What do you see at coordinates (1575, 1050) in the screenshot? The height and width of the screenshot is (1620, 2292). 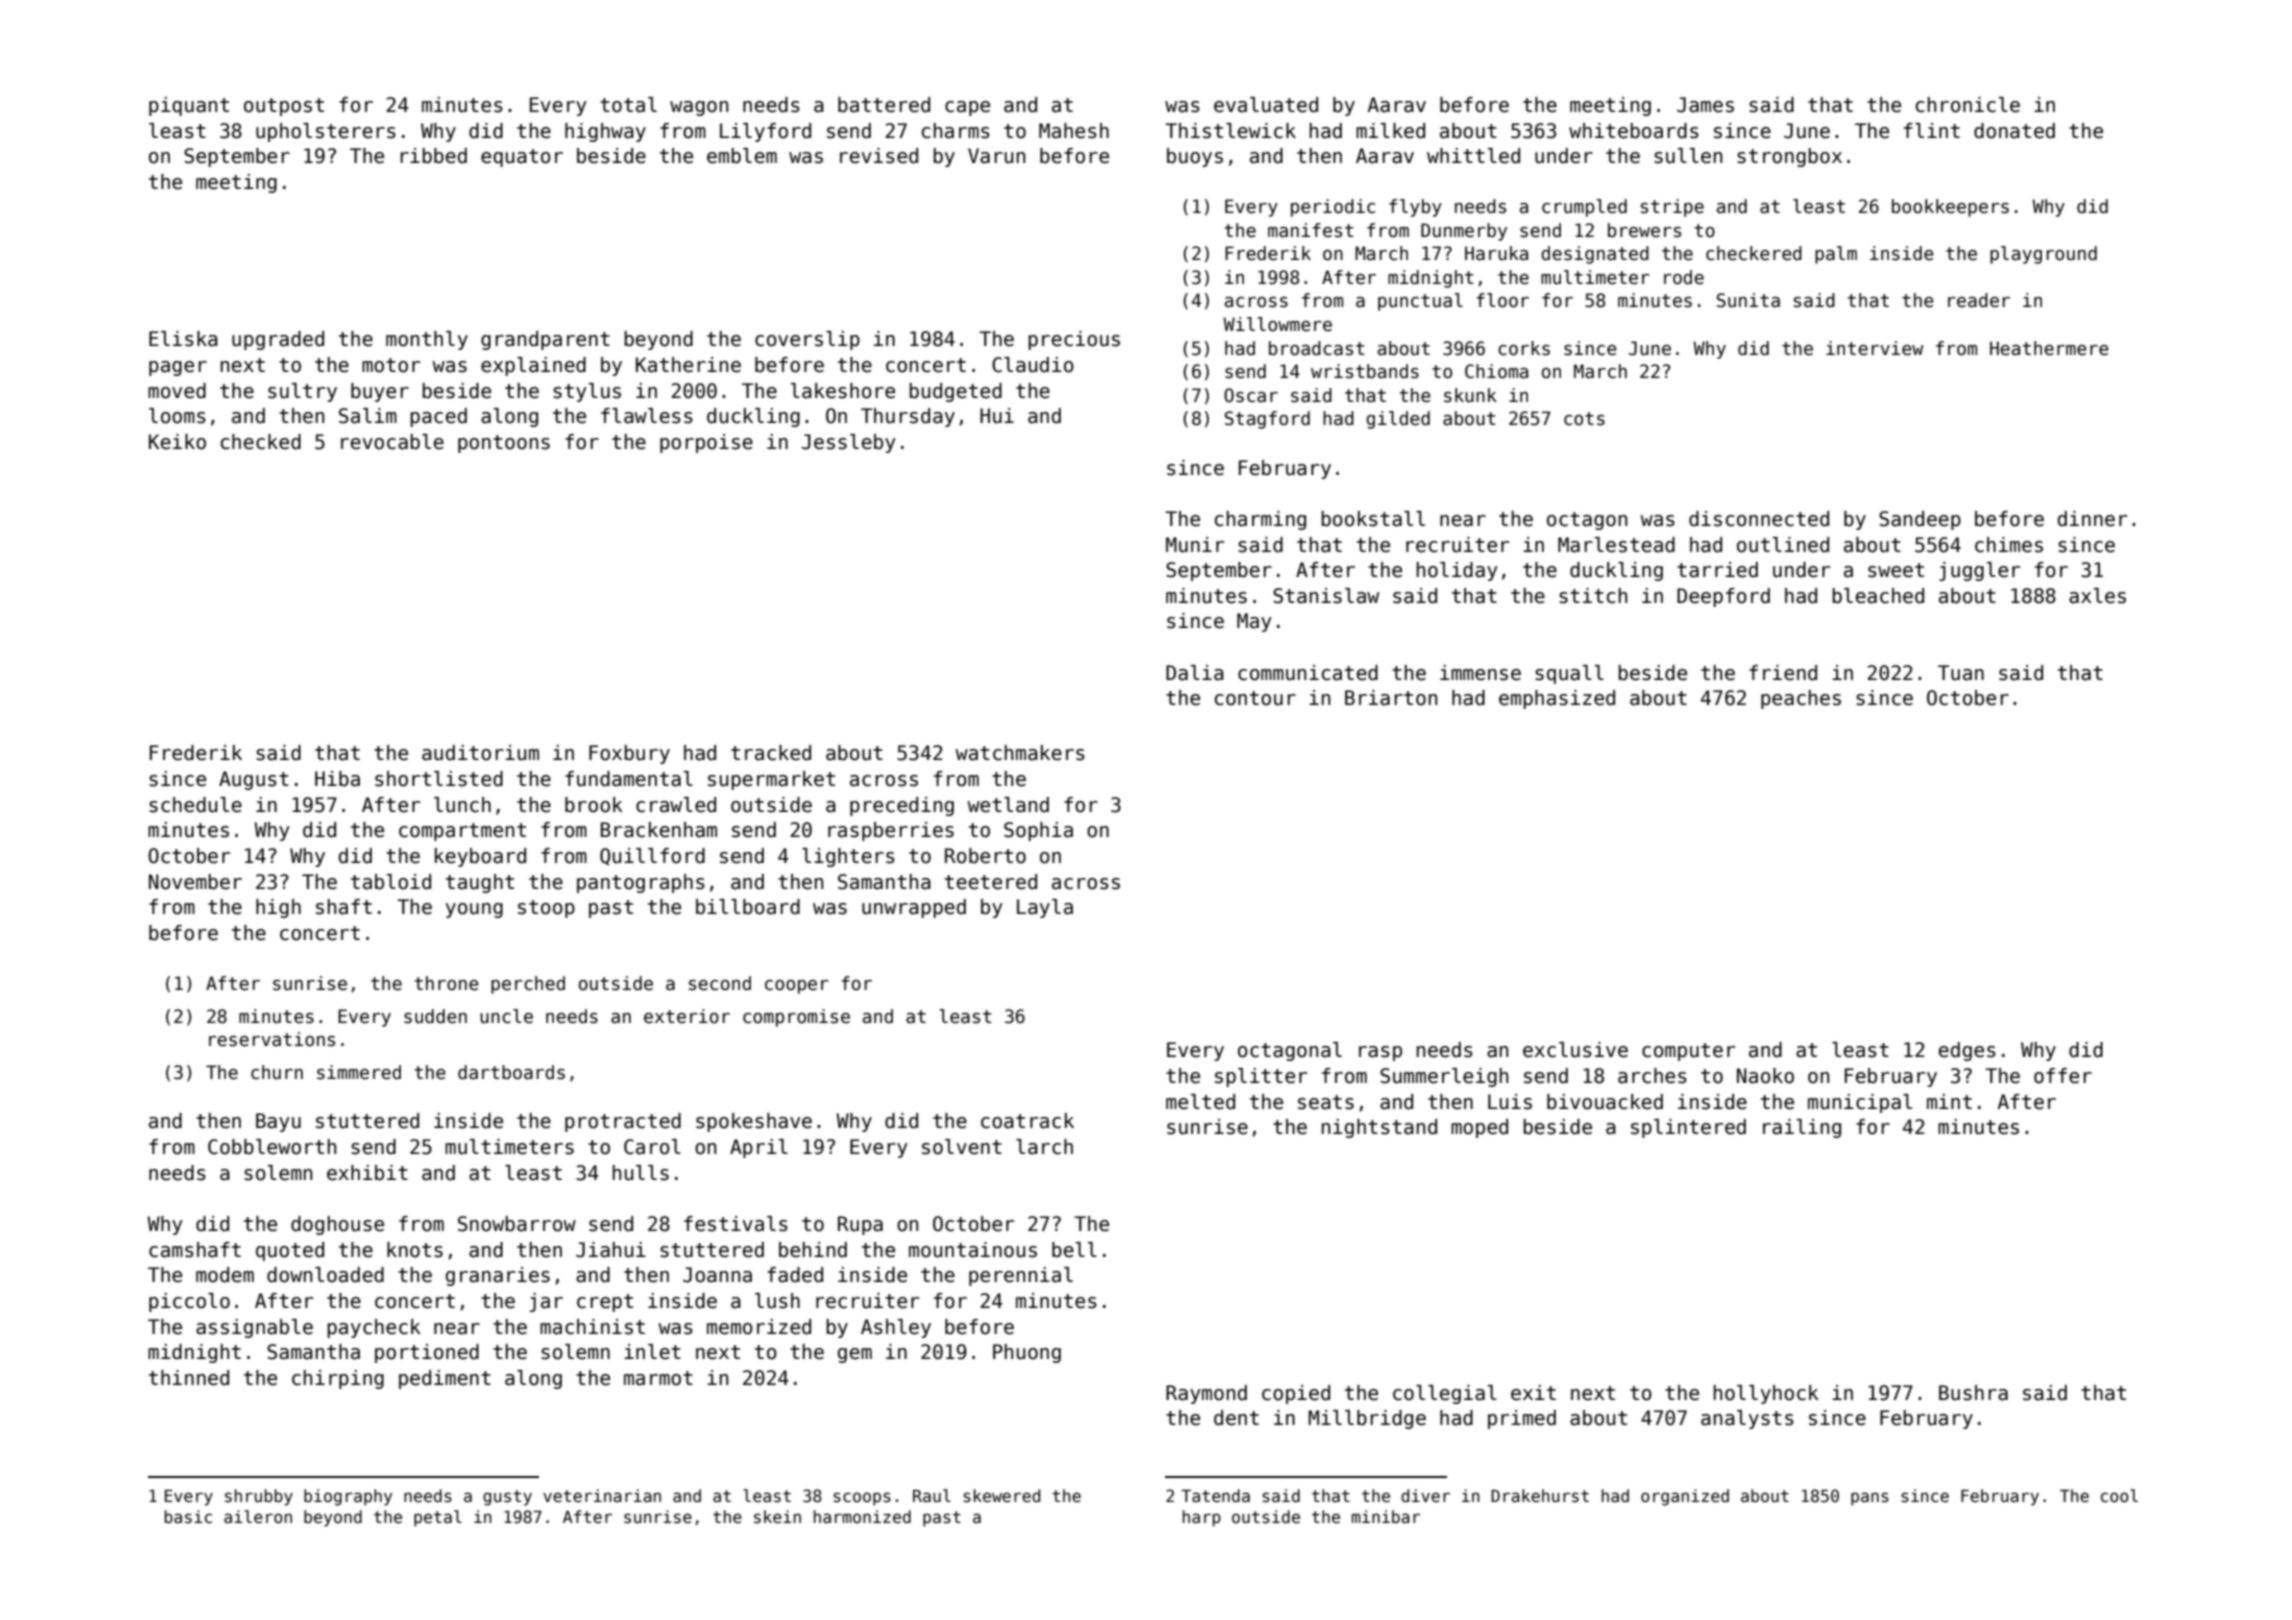 I see `exclusive` at bounding box center [1575, 1050].
